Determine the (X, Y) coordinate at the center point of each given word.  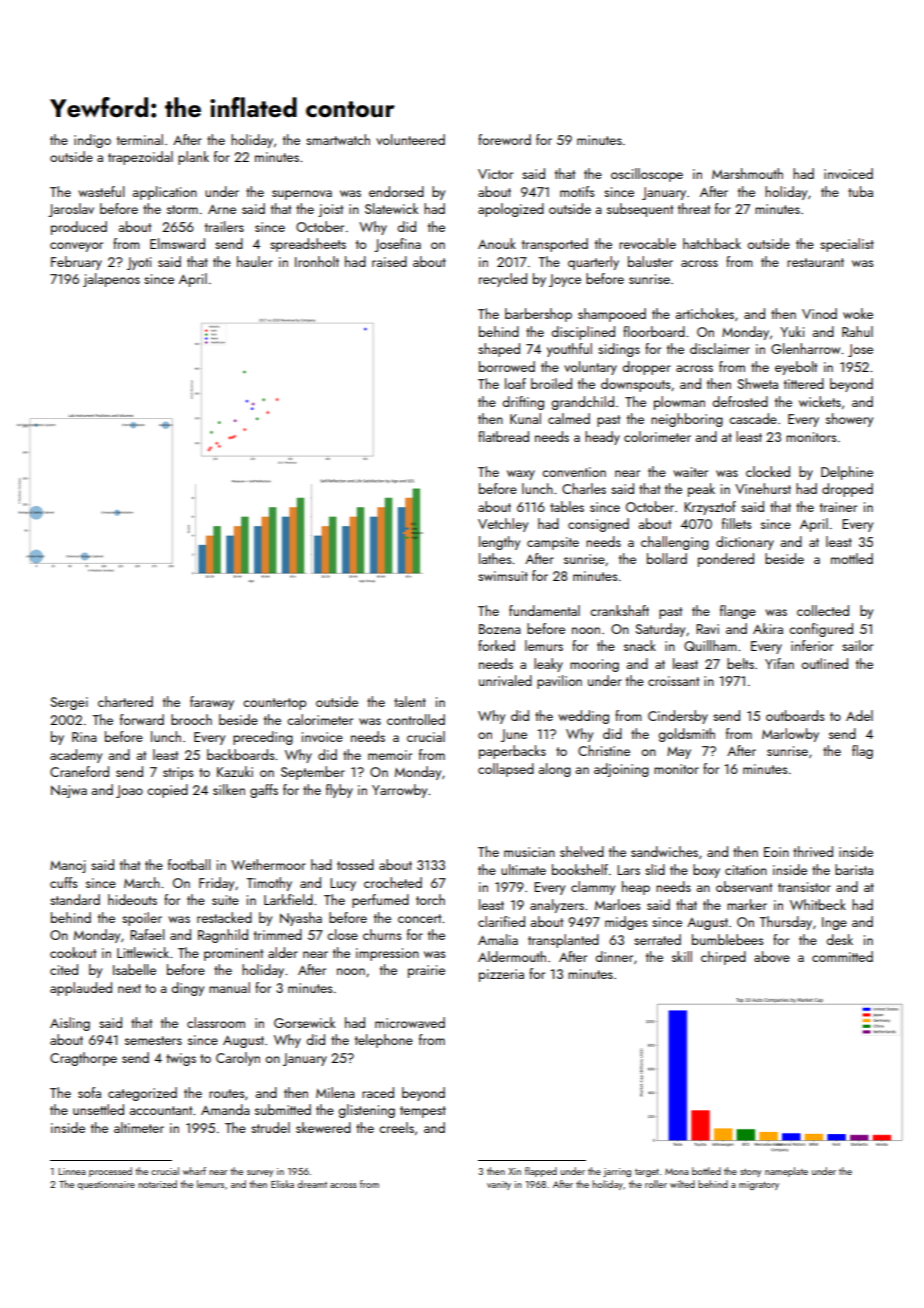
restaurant (815, 262)
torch (430, 899)
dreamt (312, 1184)
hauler (255, 261)
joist (330, 210)
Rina (84, 737)
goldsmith (686, 735)
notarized (157, 1184)
